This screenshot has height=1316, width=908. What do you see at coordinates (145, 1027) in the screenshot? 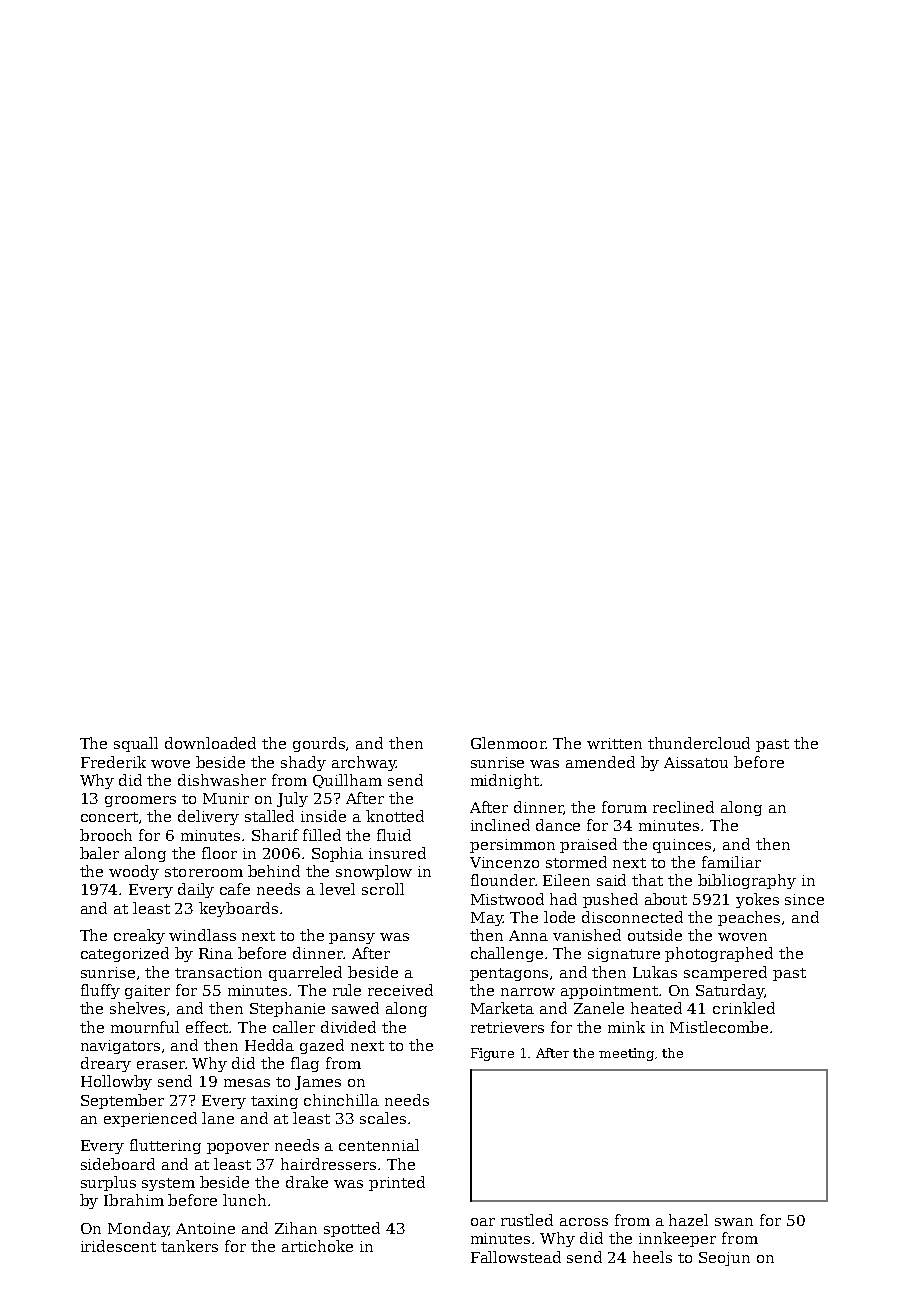
I see `mournful` at bounding box center [145, 1027].
